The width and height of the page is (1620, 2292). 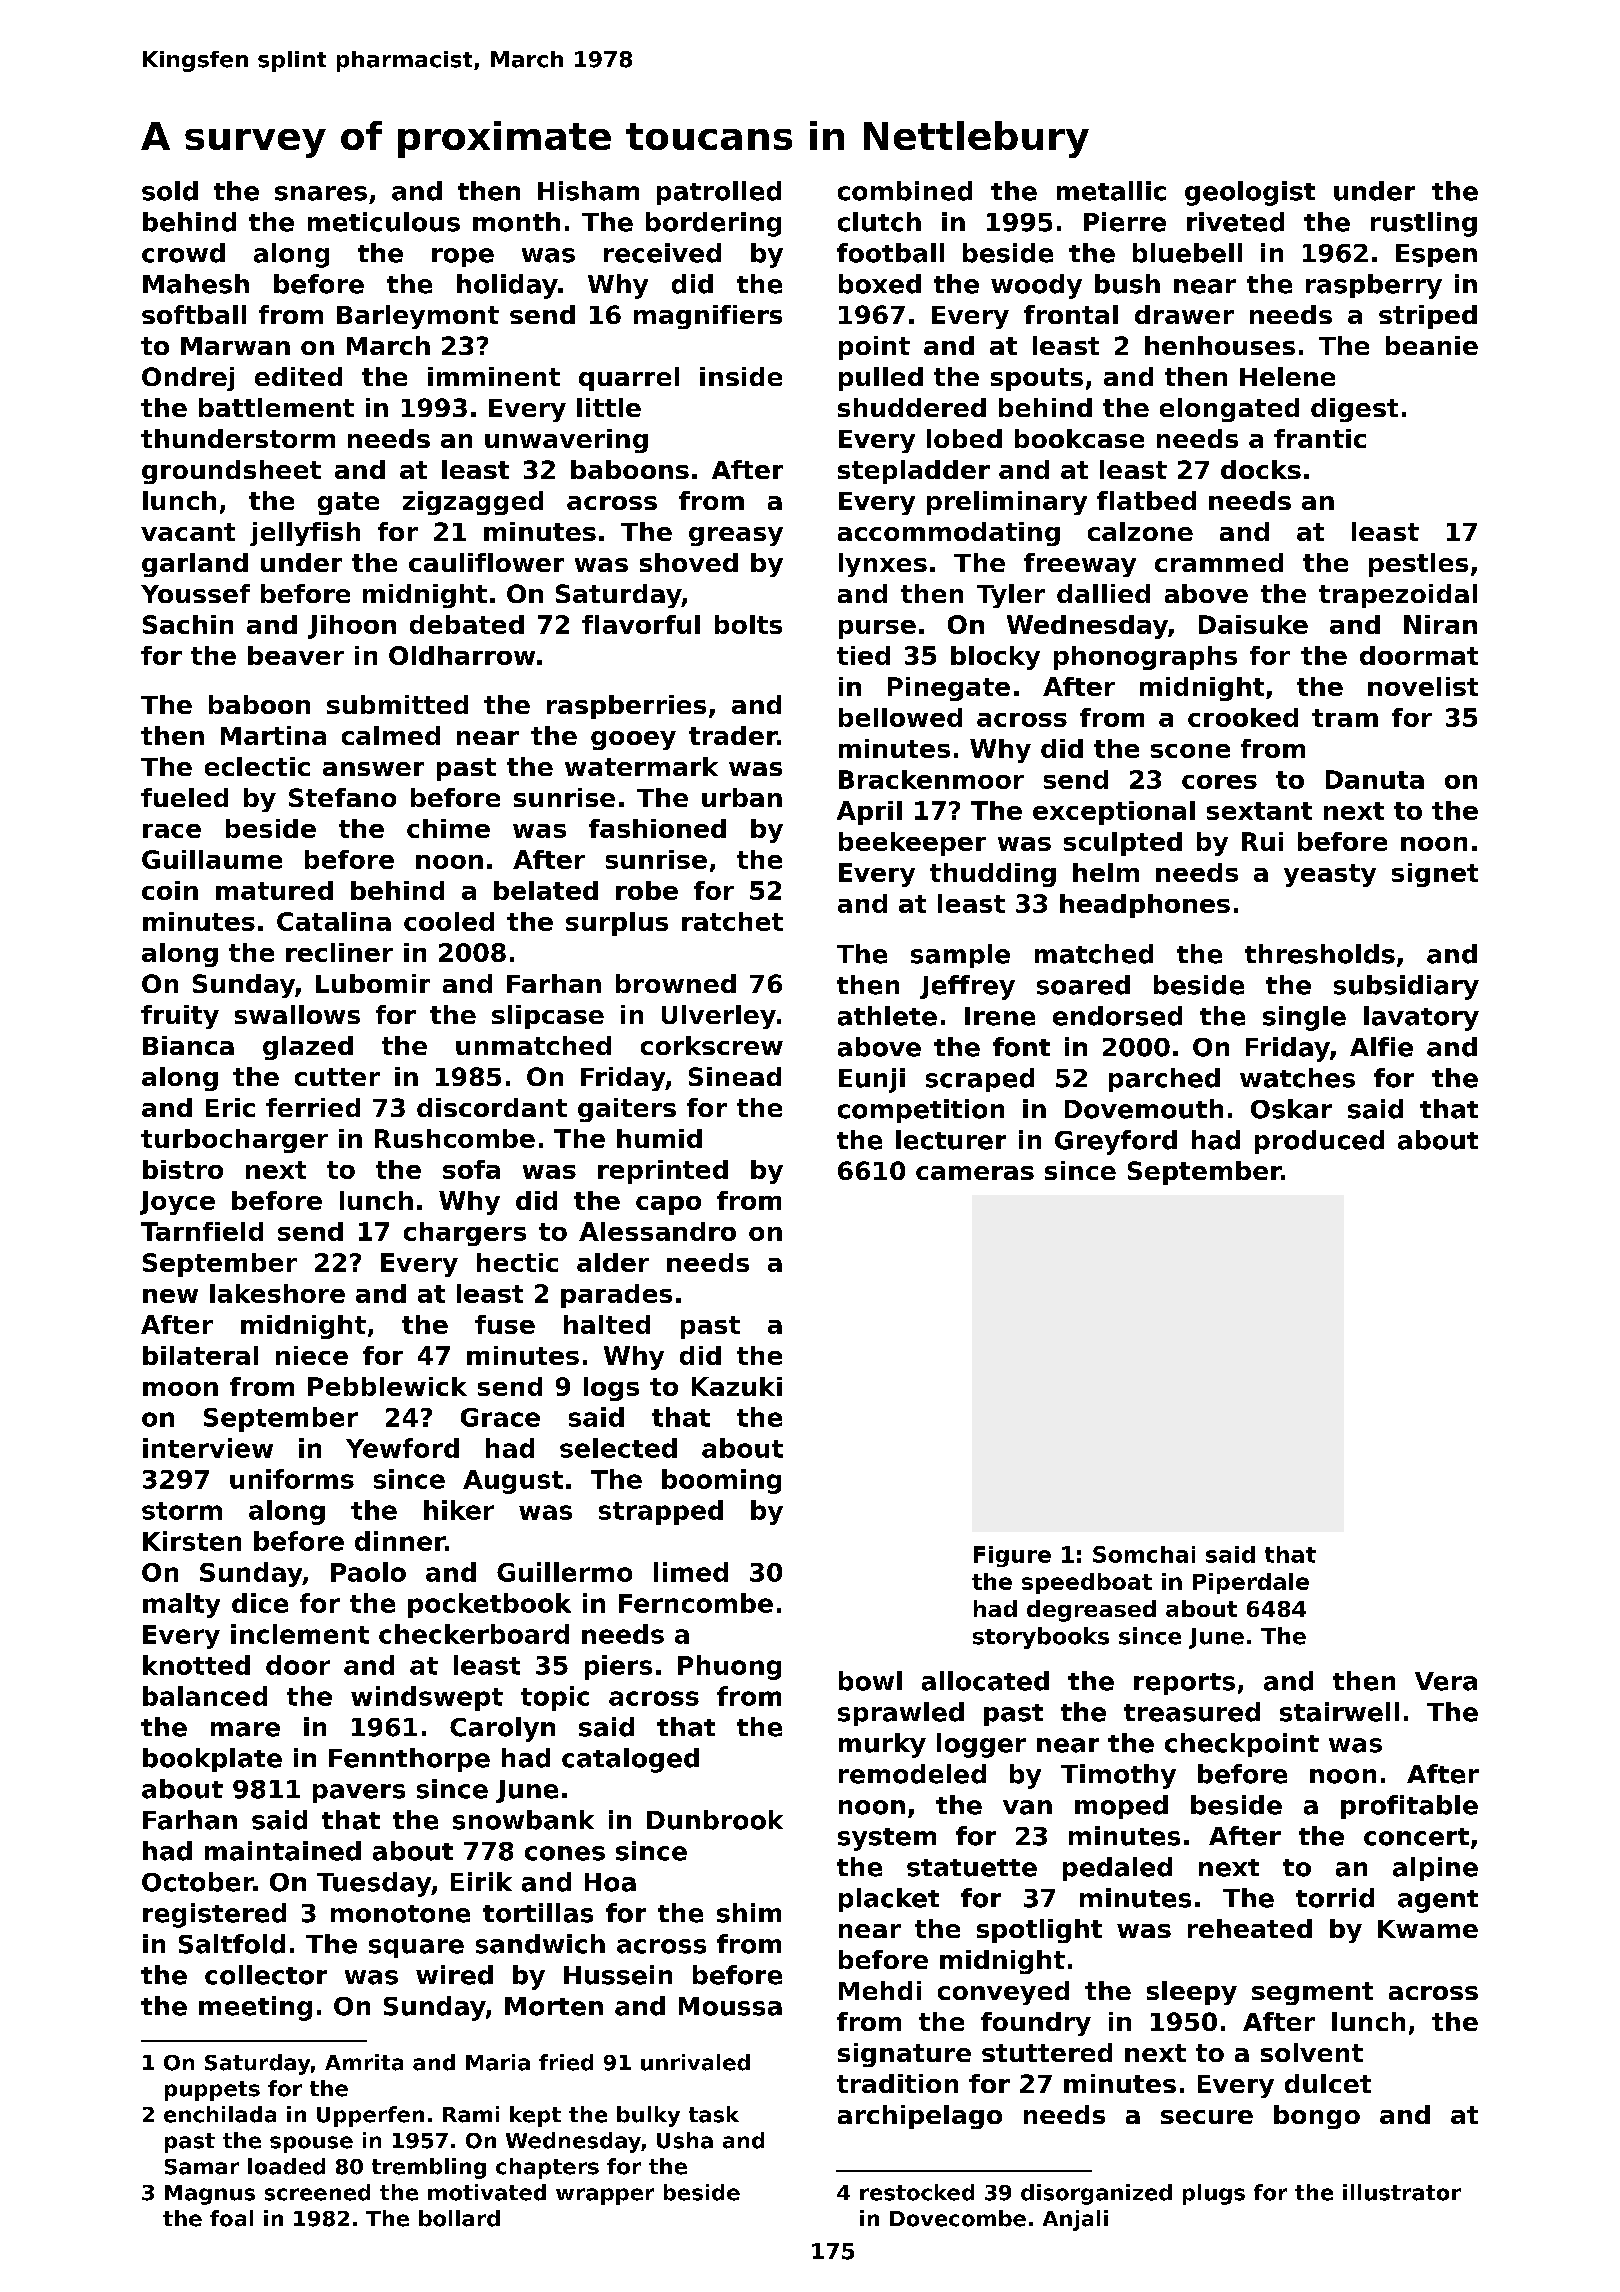 What do you see at coordinates (1192, 1993) in the page?
I see `sleepy` at bounding box center [1192, 1993].
